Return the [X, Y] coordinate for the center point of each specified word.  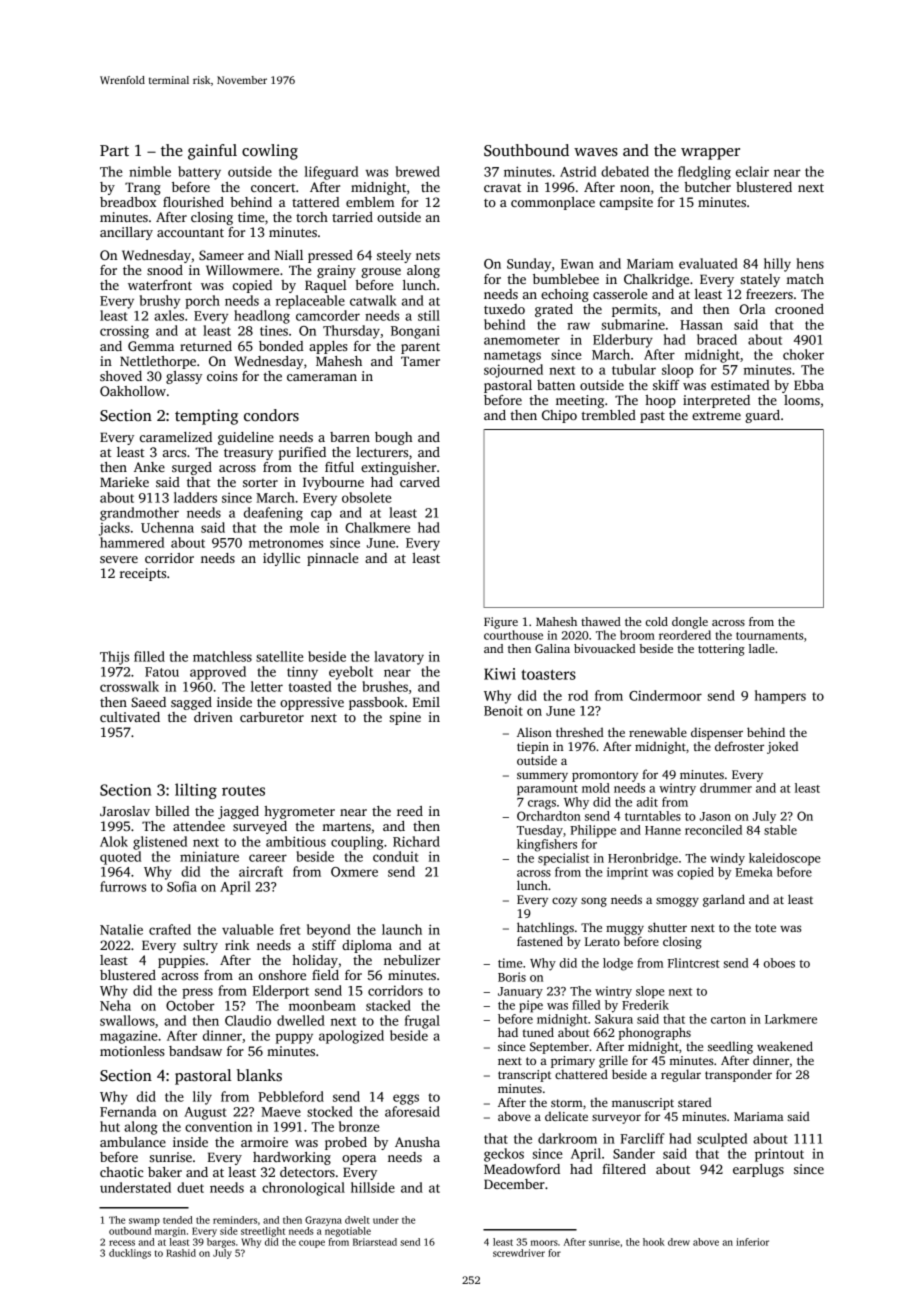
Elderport [281, 992]
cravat [502, 188]
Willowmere [242, 270]
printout [779, 1155]
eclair [752, 171]
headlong [262, 317]
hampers [780, 697]
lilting [196, 791]
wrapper [710, 154]
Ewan [577, 264]
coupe [312, 1244]
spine [405, 718]
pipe [531, 1006]
